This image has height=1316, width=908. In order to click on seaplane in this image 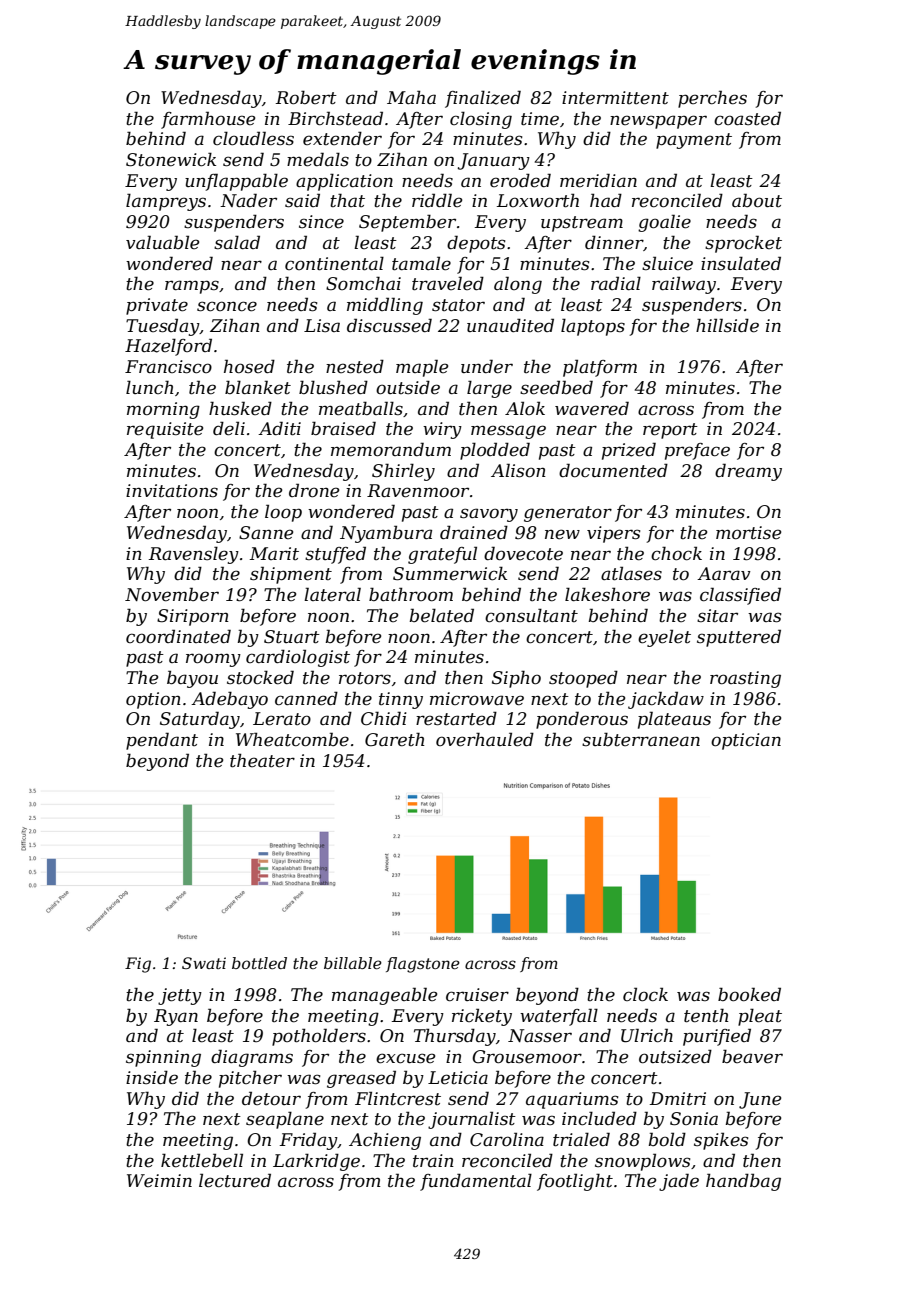, I will do `click(285, 1120)`.
